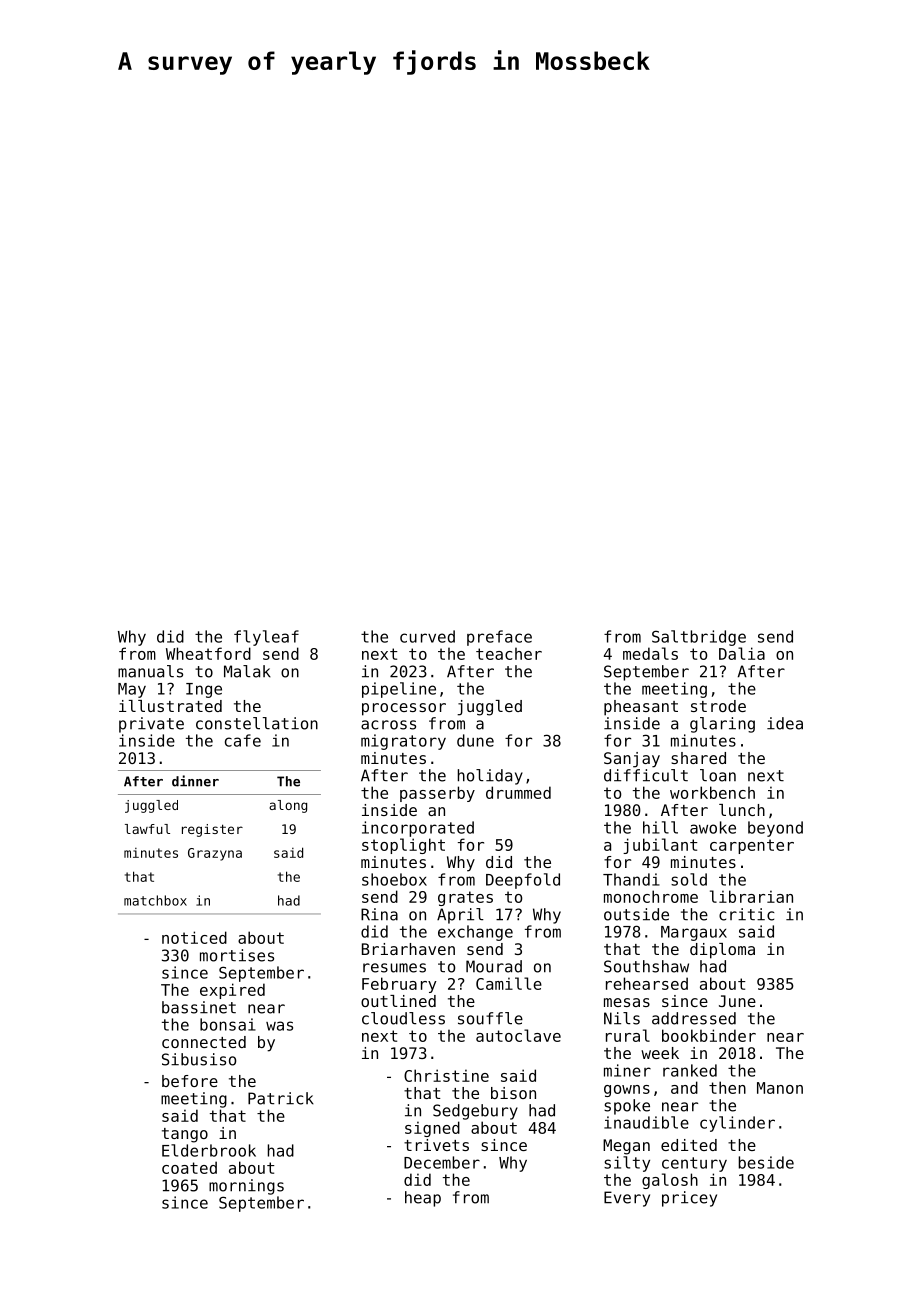 This screenshot has height=1308, width=924. I want to click on autoclave, so click(518, 1035).
